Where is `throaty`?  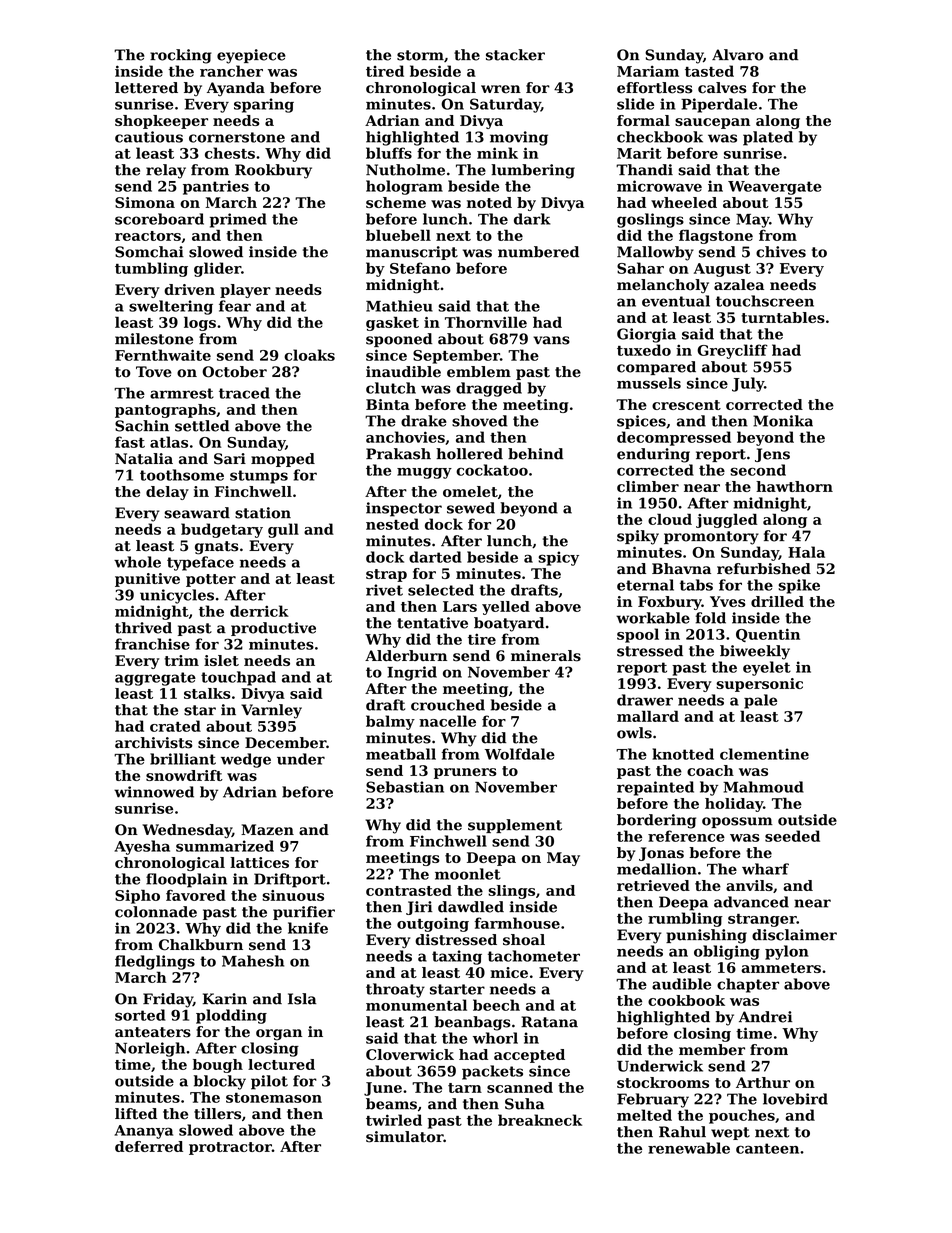
throaty is located at coordinates (395, 990).
